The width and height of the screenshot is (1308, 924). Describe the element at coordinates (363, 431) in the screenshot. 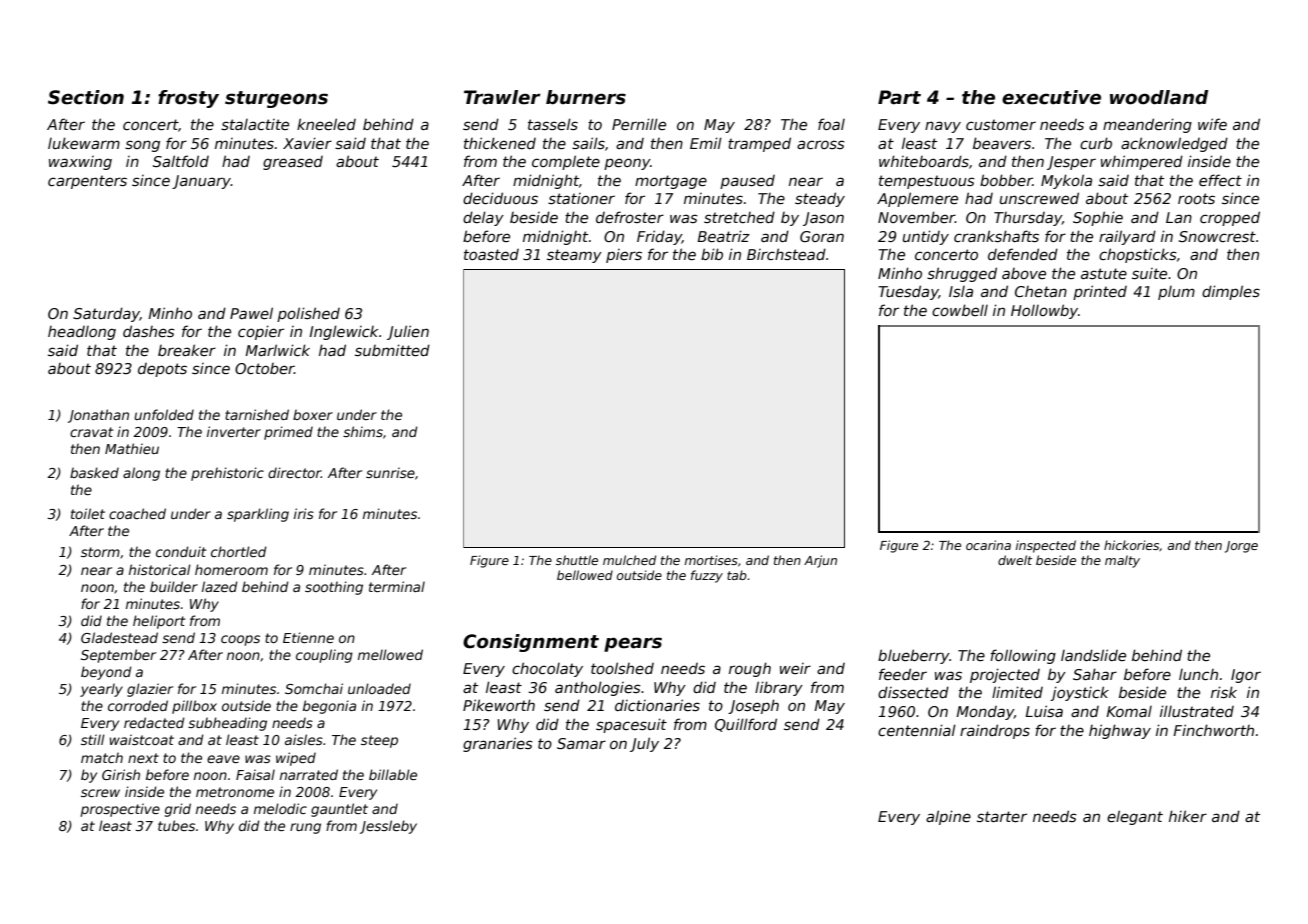

I see `shims` at that location.
